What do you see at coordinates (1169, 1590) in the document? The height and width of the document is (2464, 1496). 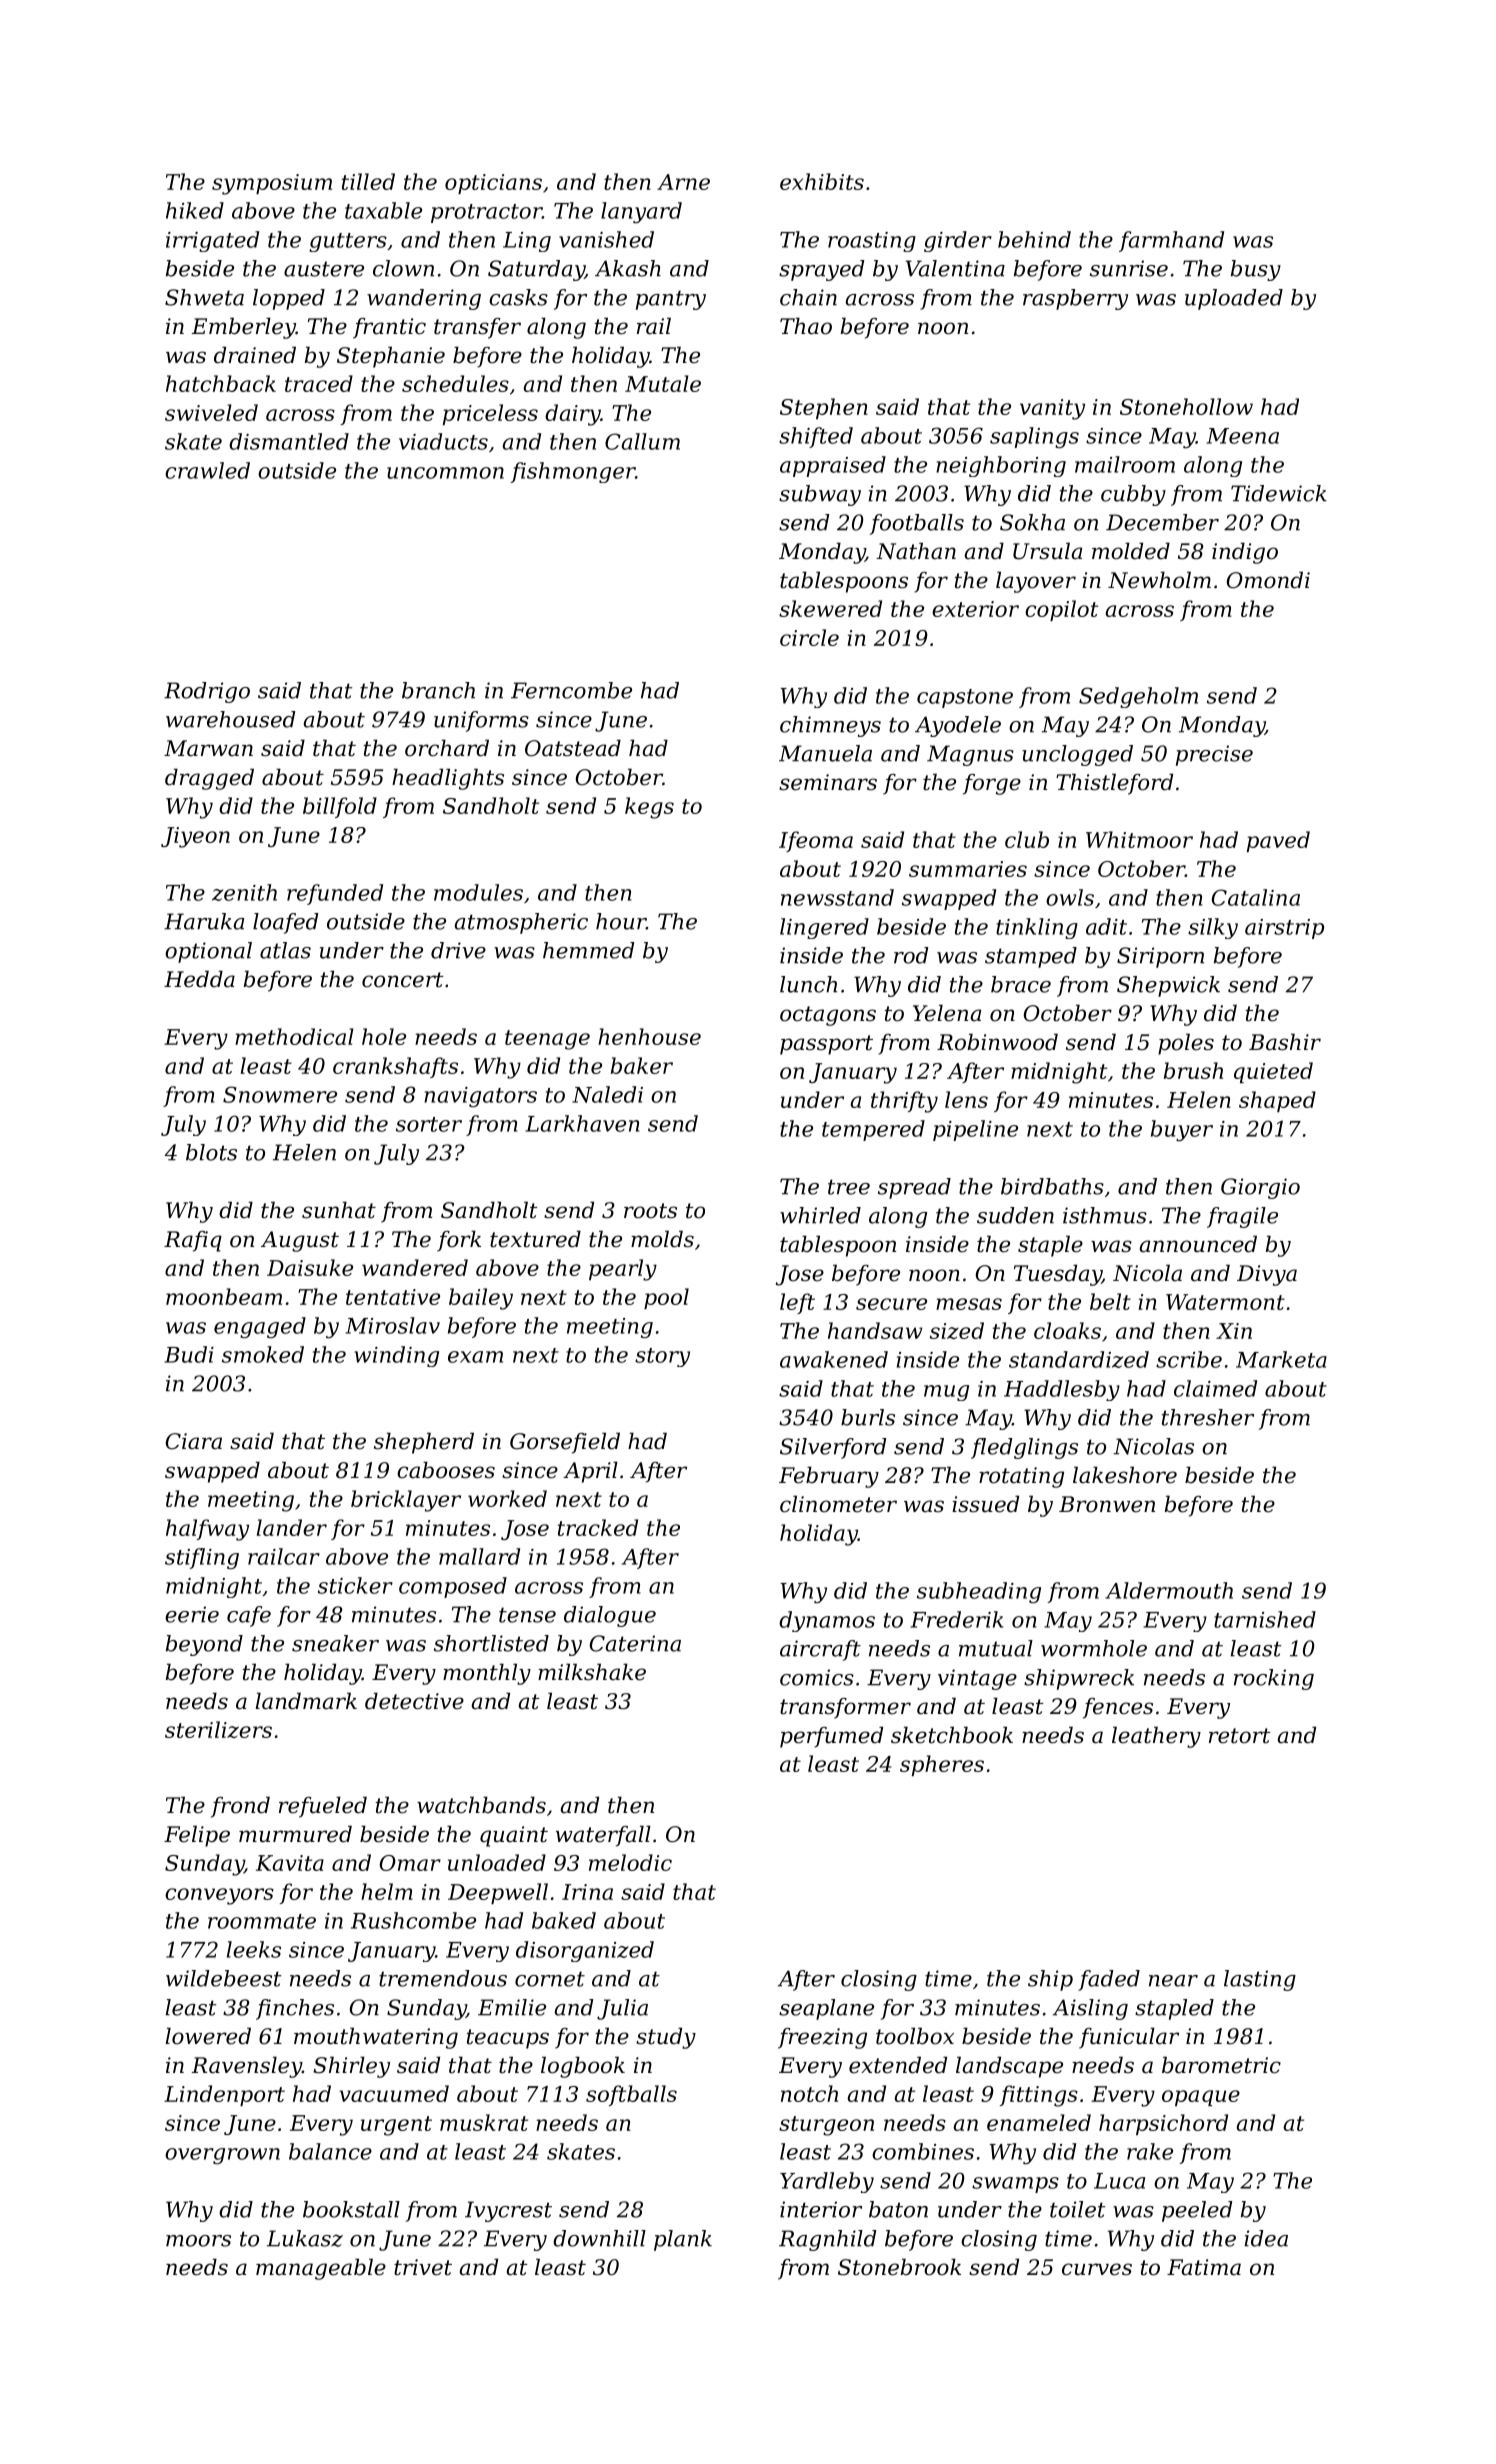 I see `Aldermouth` at bounding box center [1169, 1590].
